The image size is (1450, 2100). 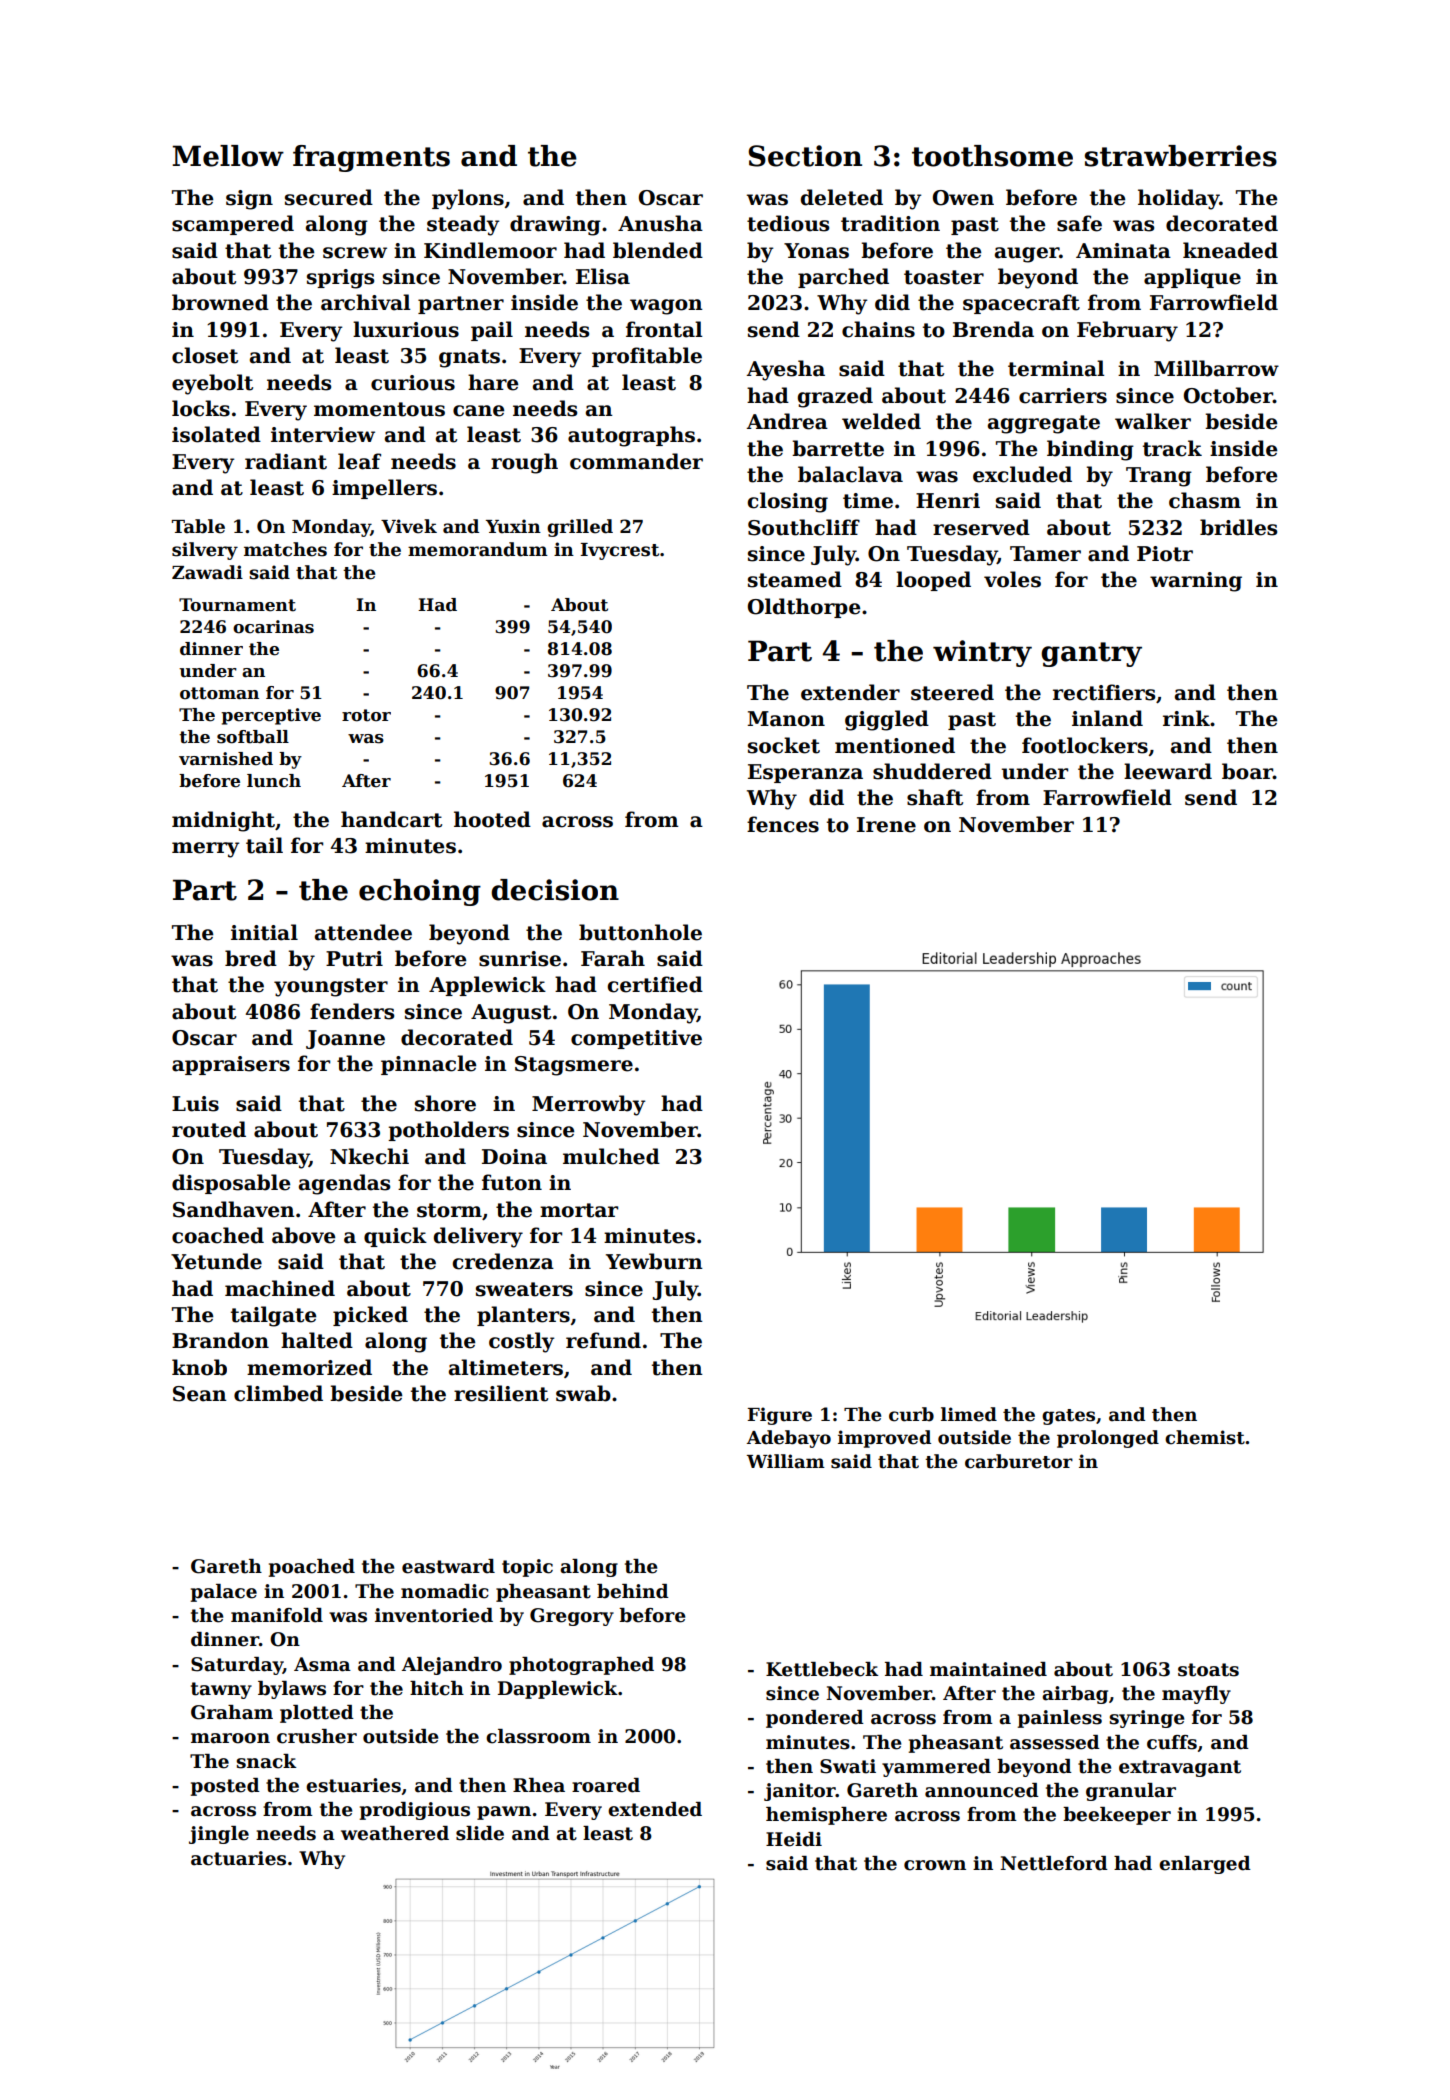 I want to click on limed, so click(x=969, y=1414).
